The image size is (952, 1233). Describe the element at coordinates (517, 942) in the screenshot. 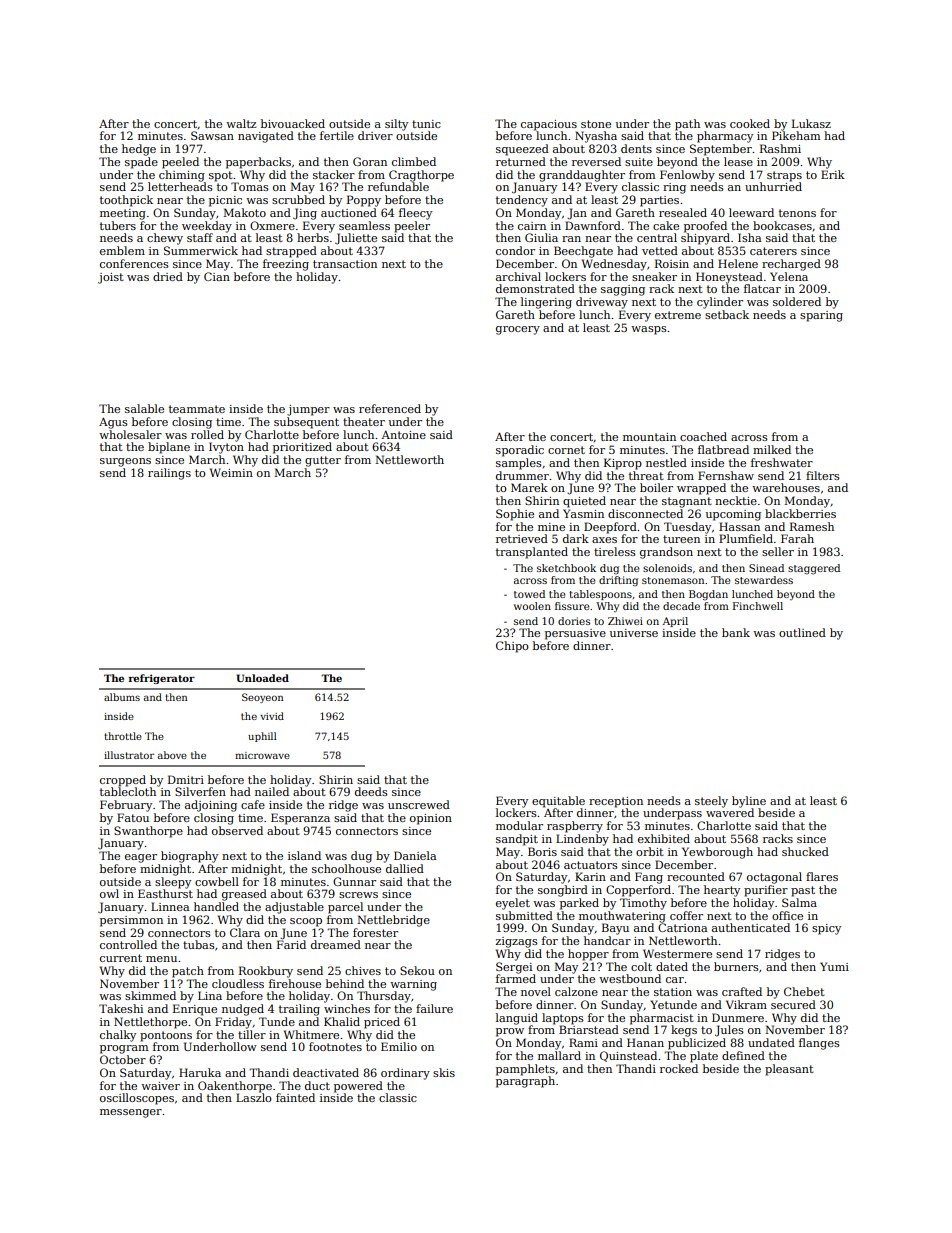

I see `zigzags` at that location.
